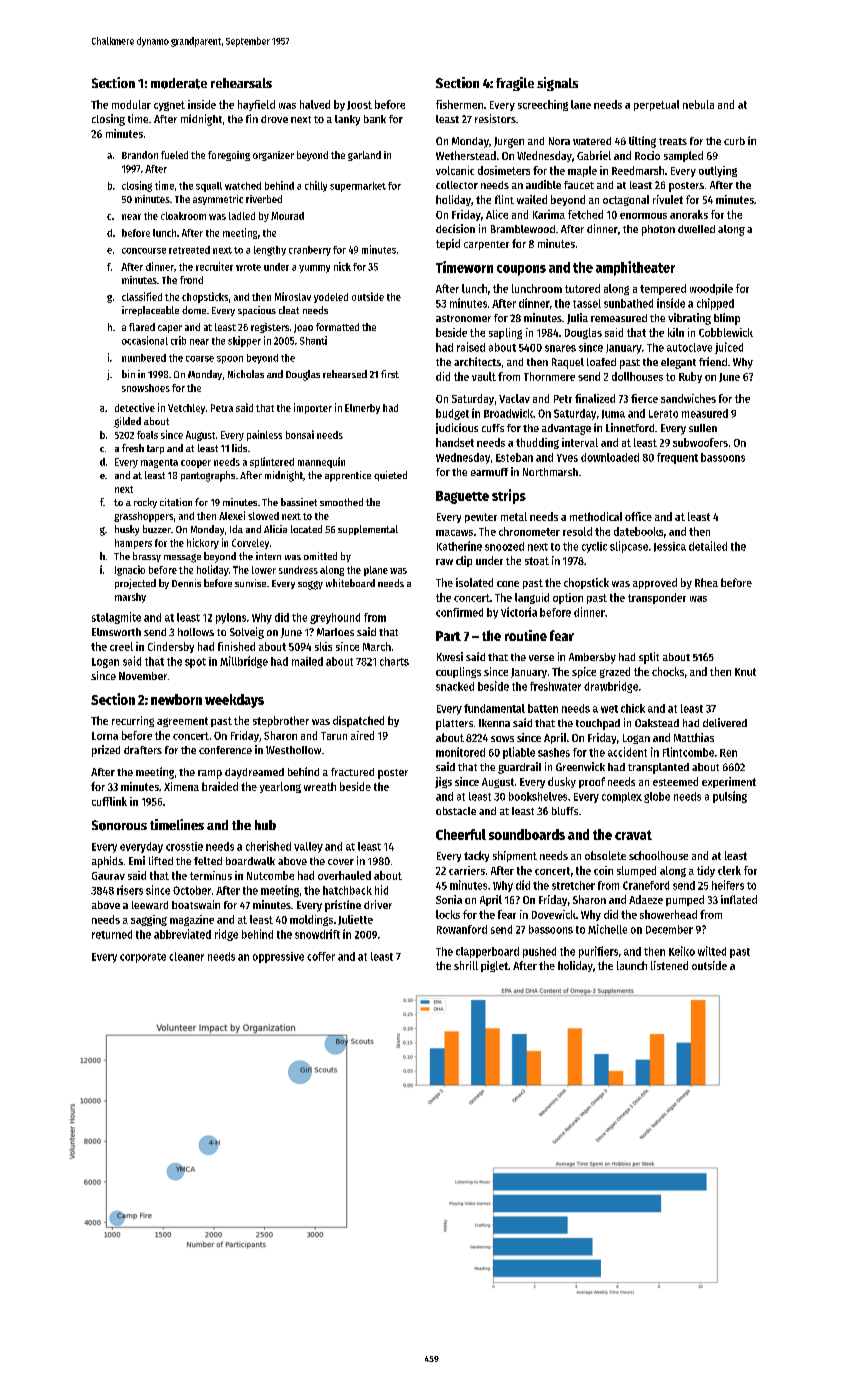  What do you see at coordinates (315, 104) in the document?
I see `halved` at bounding box center [315, 104].
